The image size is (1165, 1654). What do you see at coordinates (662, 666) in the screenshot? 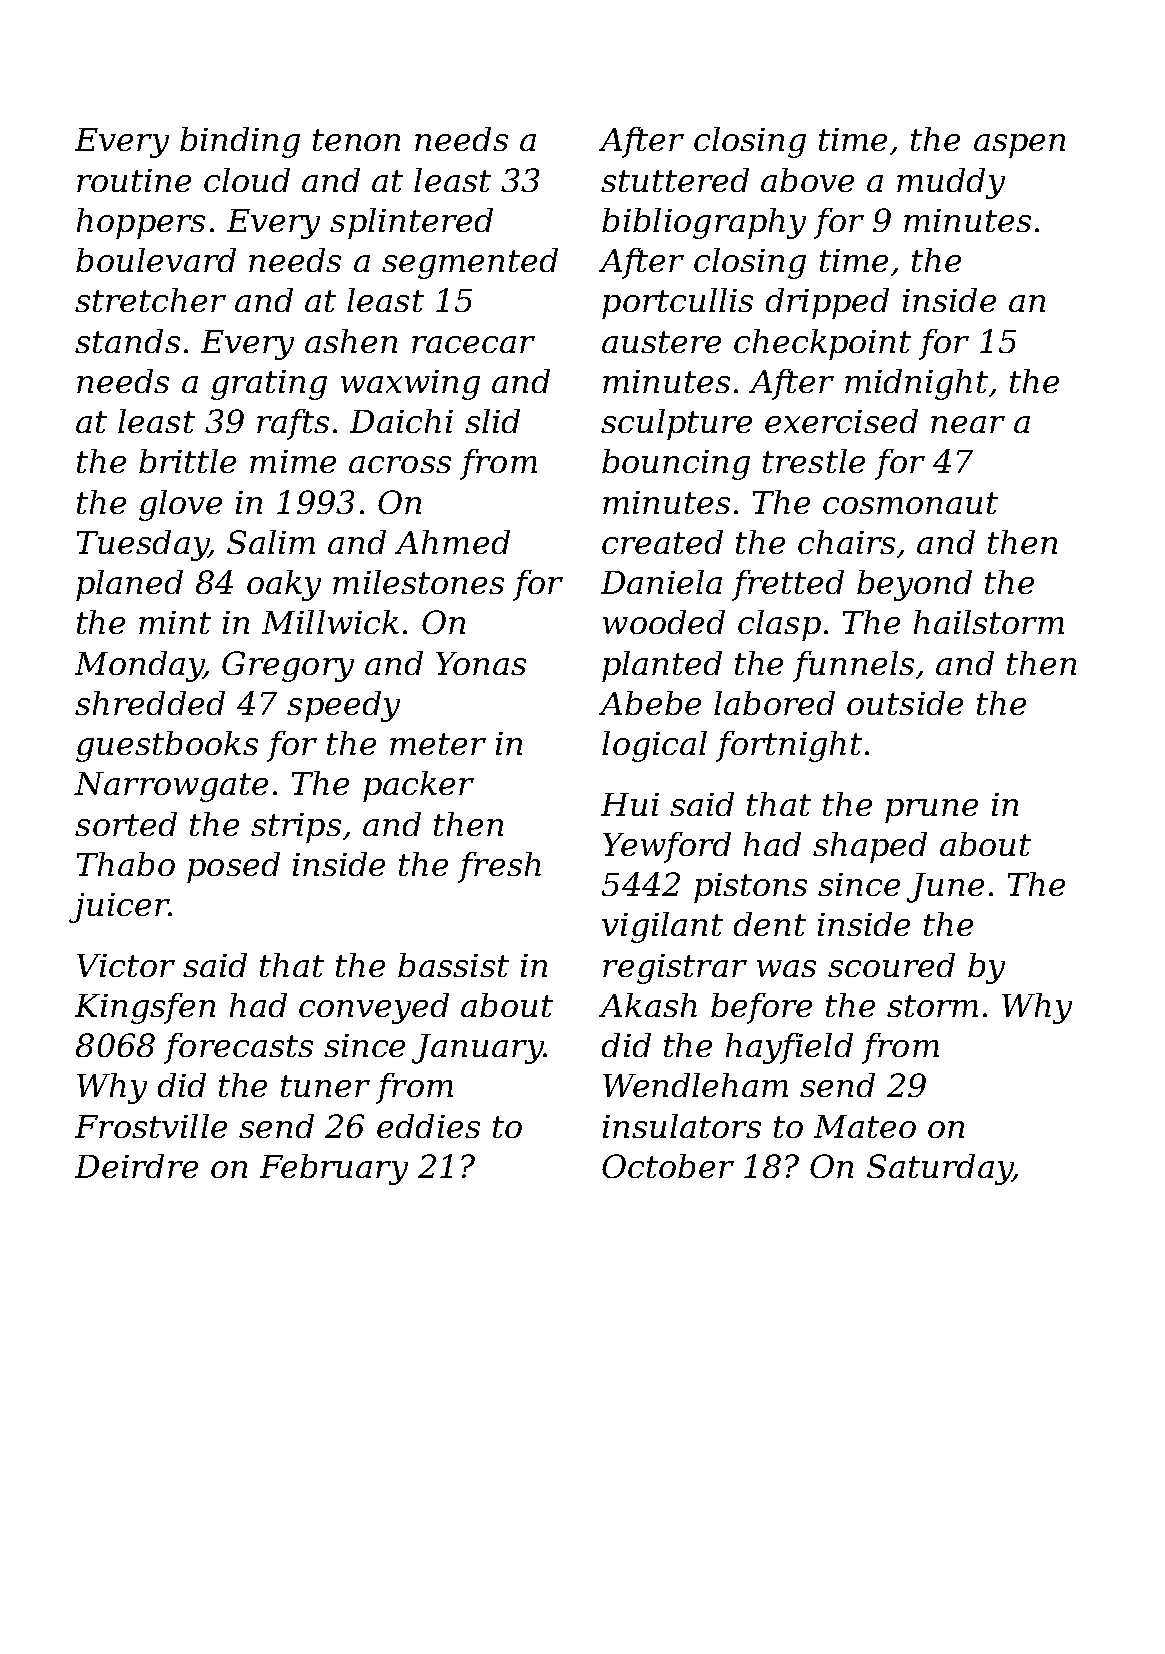
I see `planted` at bounding box center [662, 666].
